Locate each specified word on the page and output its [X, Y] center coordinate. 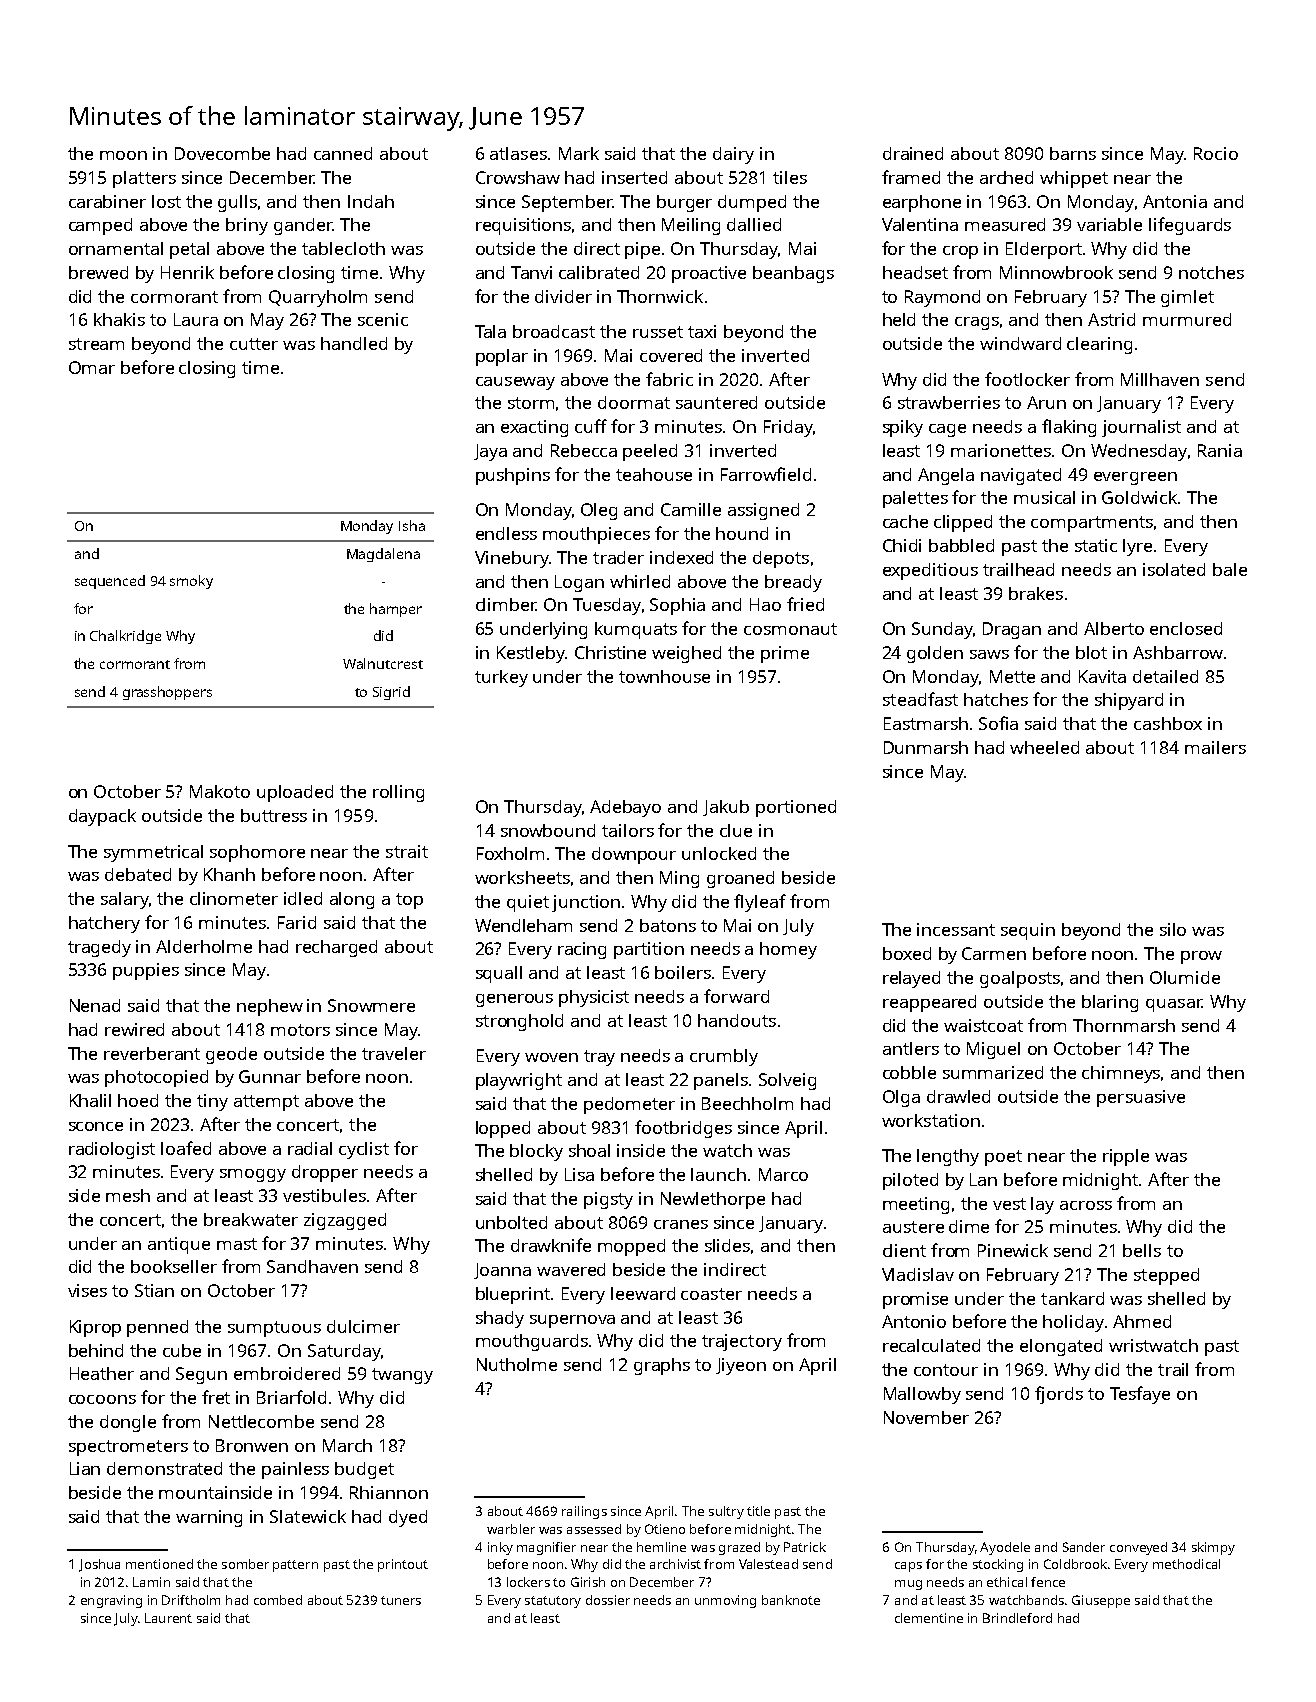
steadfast [920, 699]
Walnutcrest [383, 663]
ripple [1126, 1157]
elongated [1061, 1347]
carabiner [107, 201]
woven [551, 1057]
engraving [111, 1601]
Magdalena [383, 555]
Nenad [95, 1005]
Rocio [1216, 153]
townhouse [664, 676]
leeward [643, 1293]
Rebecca [584, 450]
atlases [518, 153]
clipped [963, 523]
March [347, 1445]
